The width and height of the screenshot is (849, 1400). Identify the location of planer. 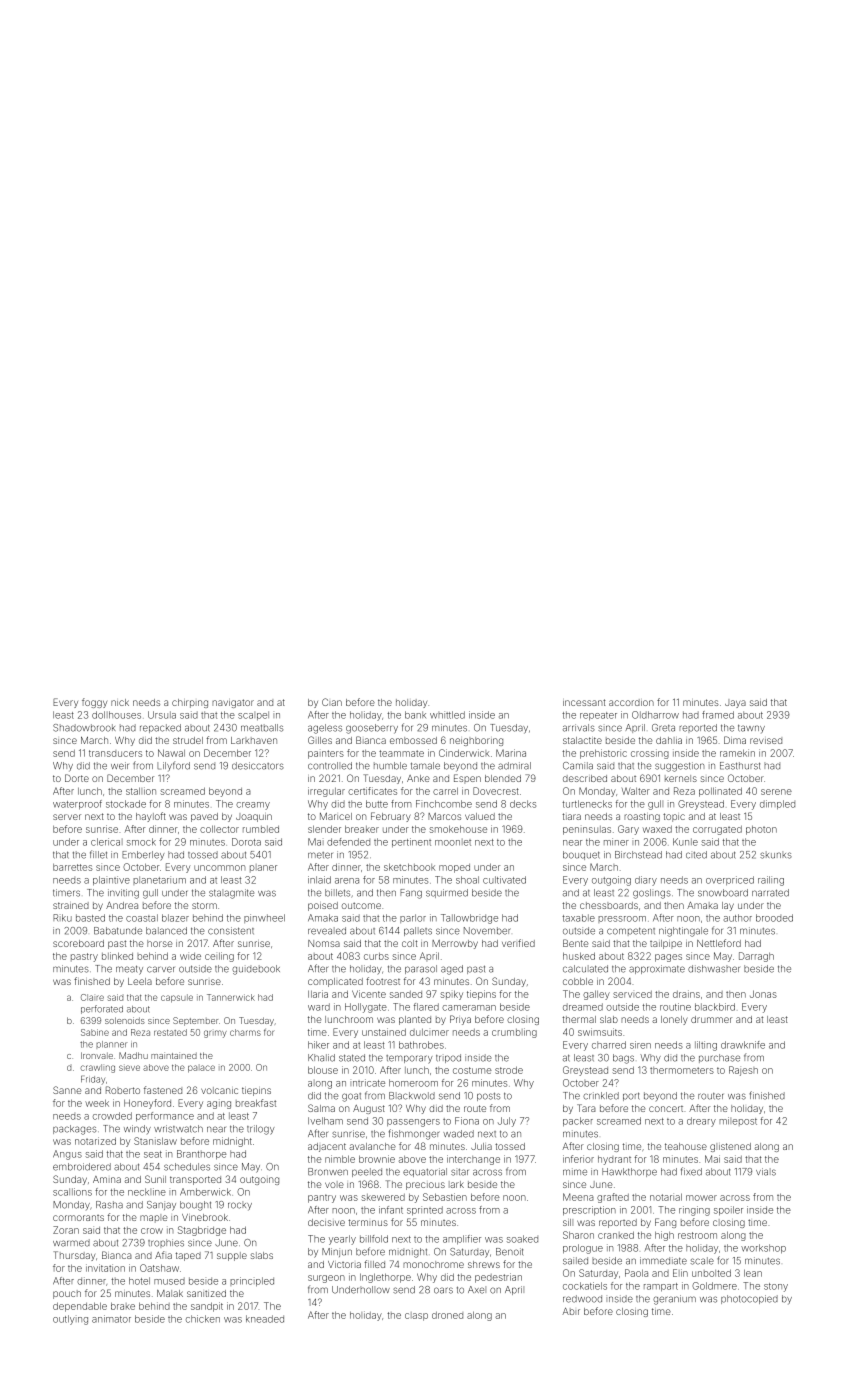
(263, 868).
